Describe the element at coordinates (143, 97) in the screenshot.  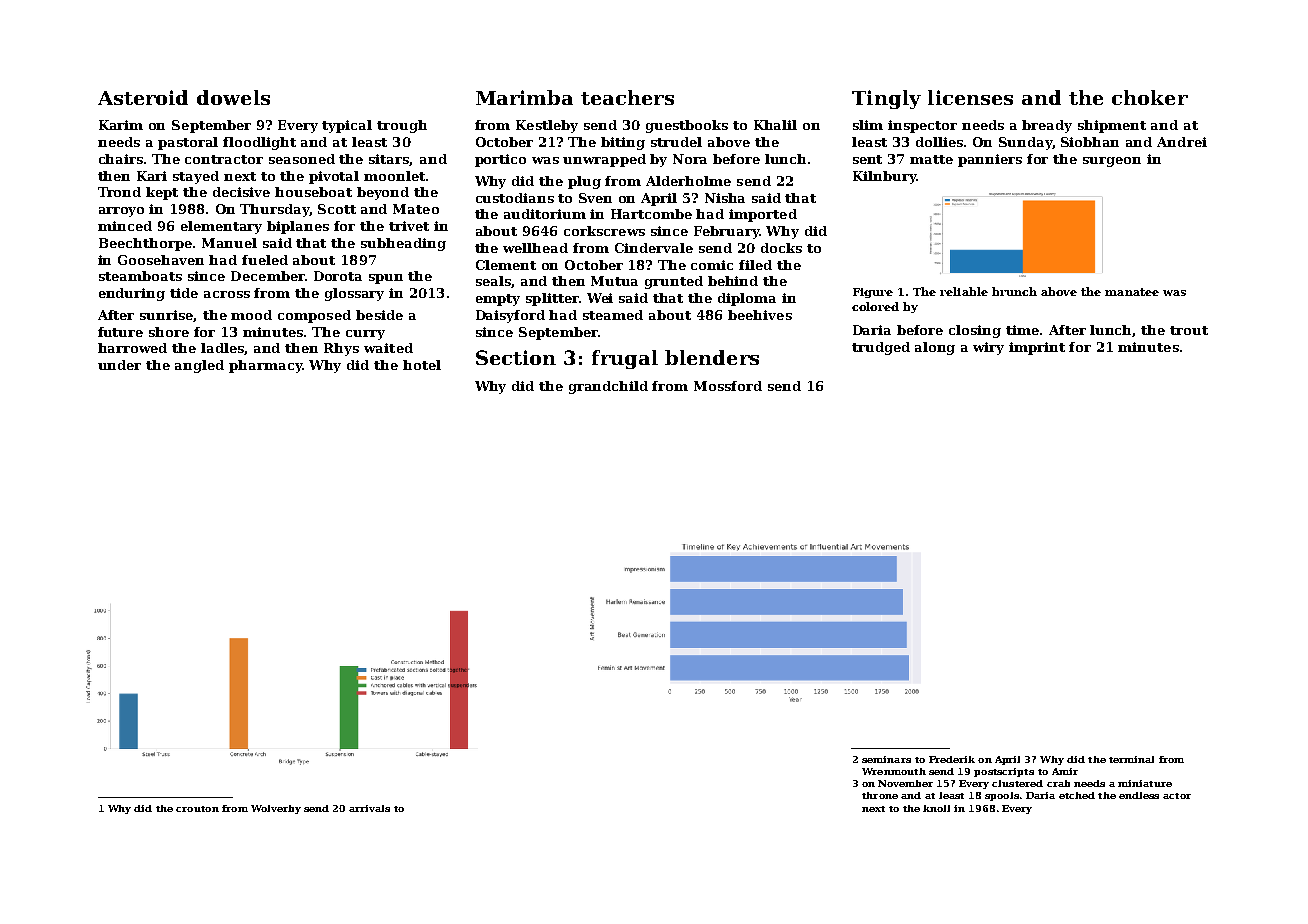
I see `Asteroid` at that location.
